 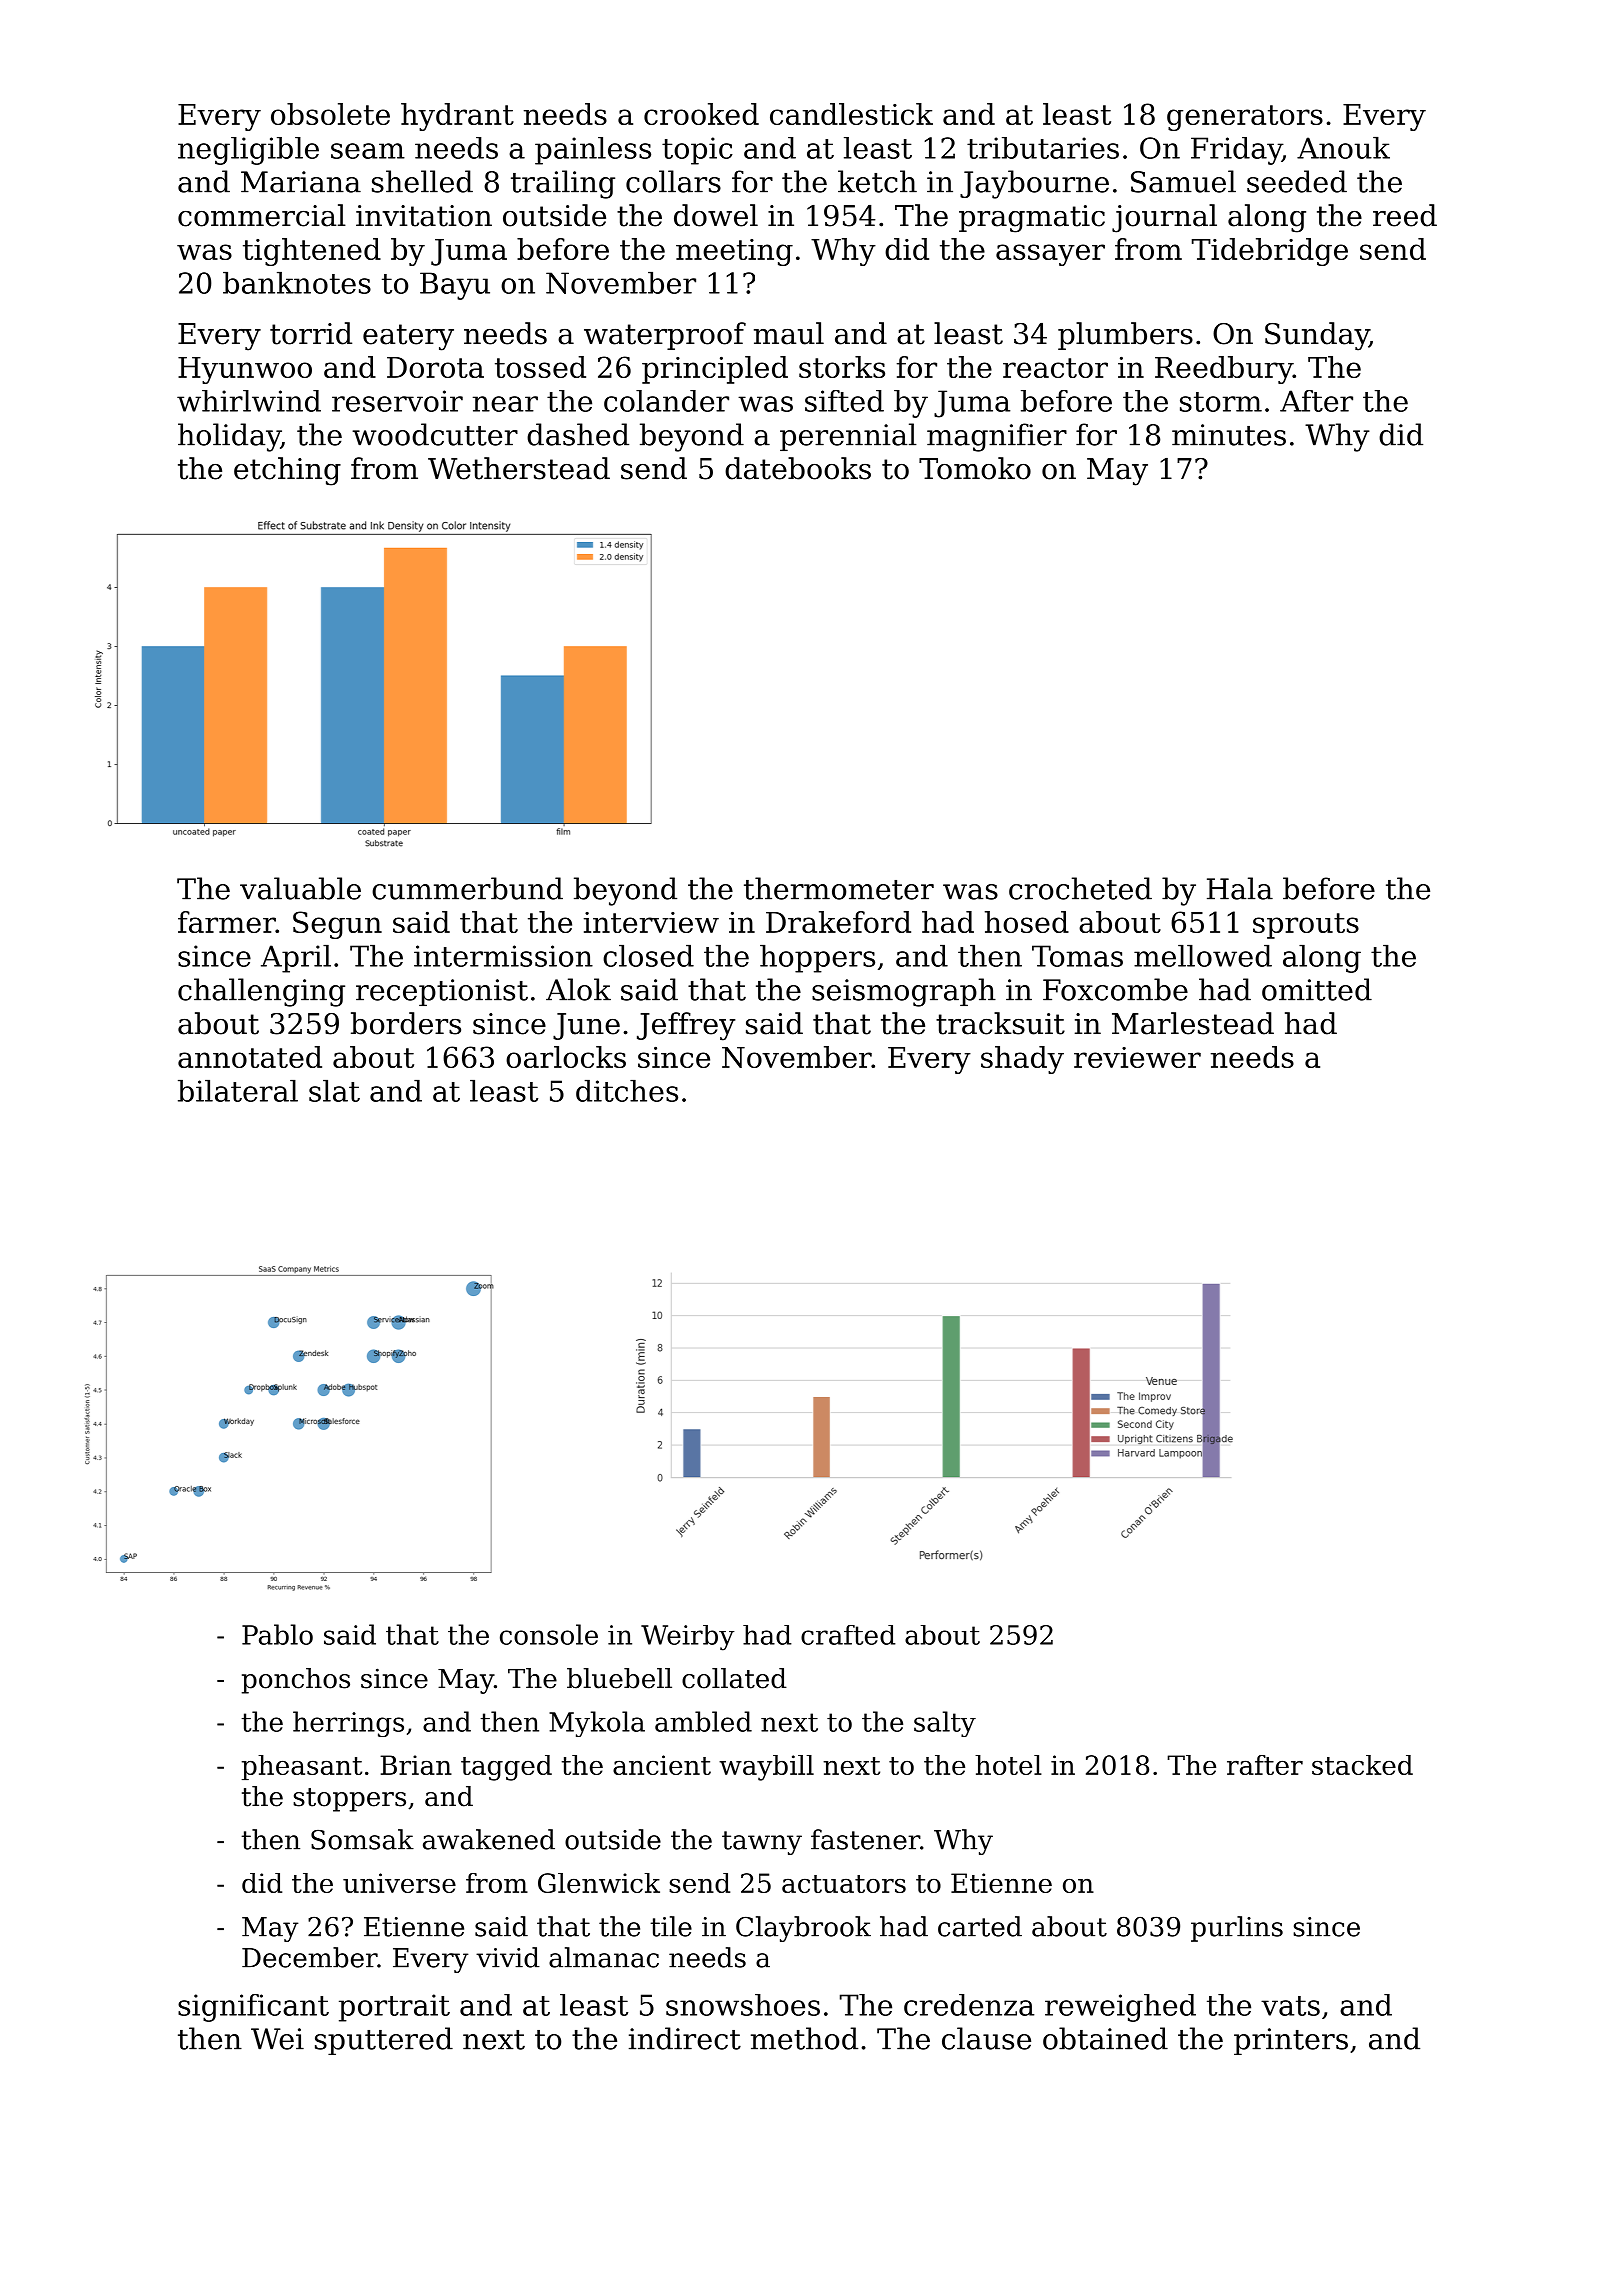 I want to click on etching, so click(x=287, y=471).
